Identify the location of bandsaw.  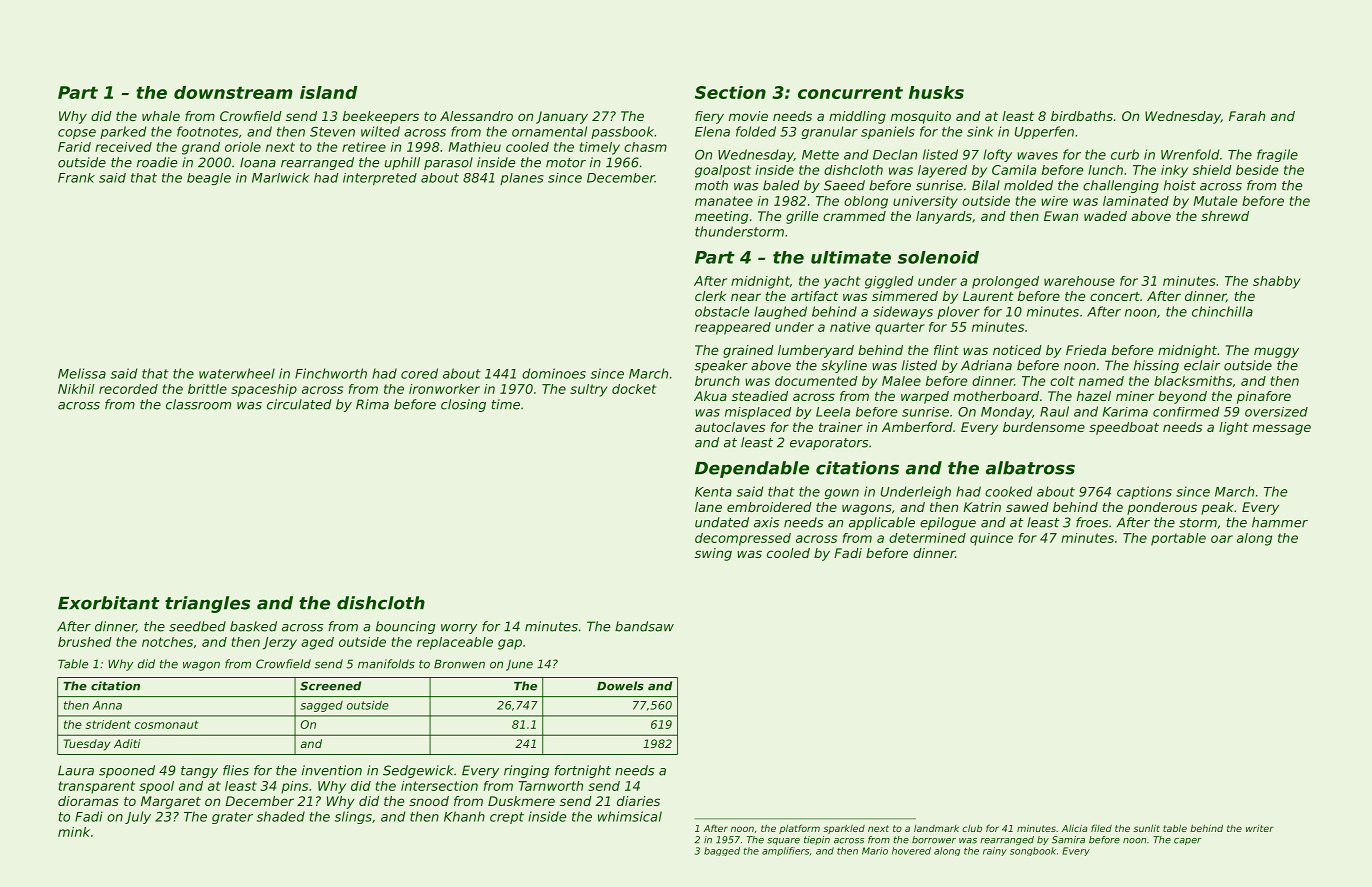
(644, 626).
